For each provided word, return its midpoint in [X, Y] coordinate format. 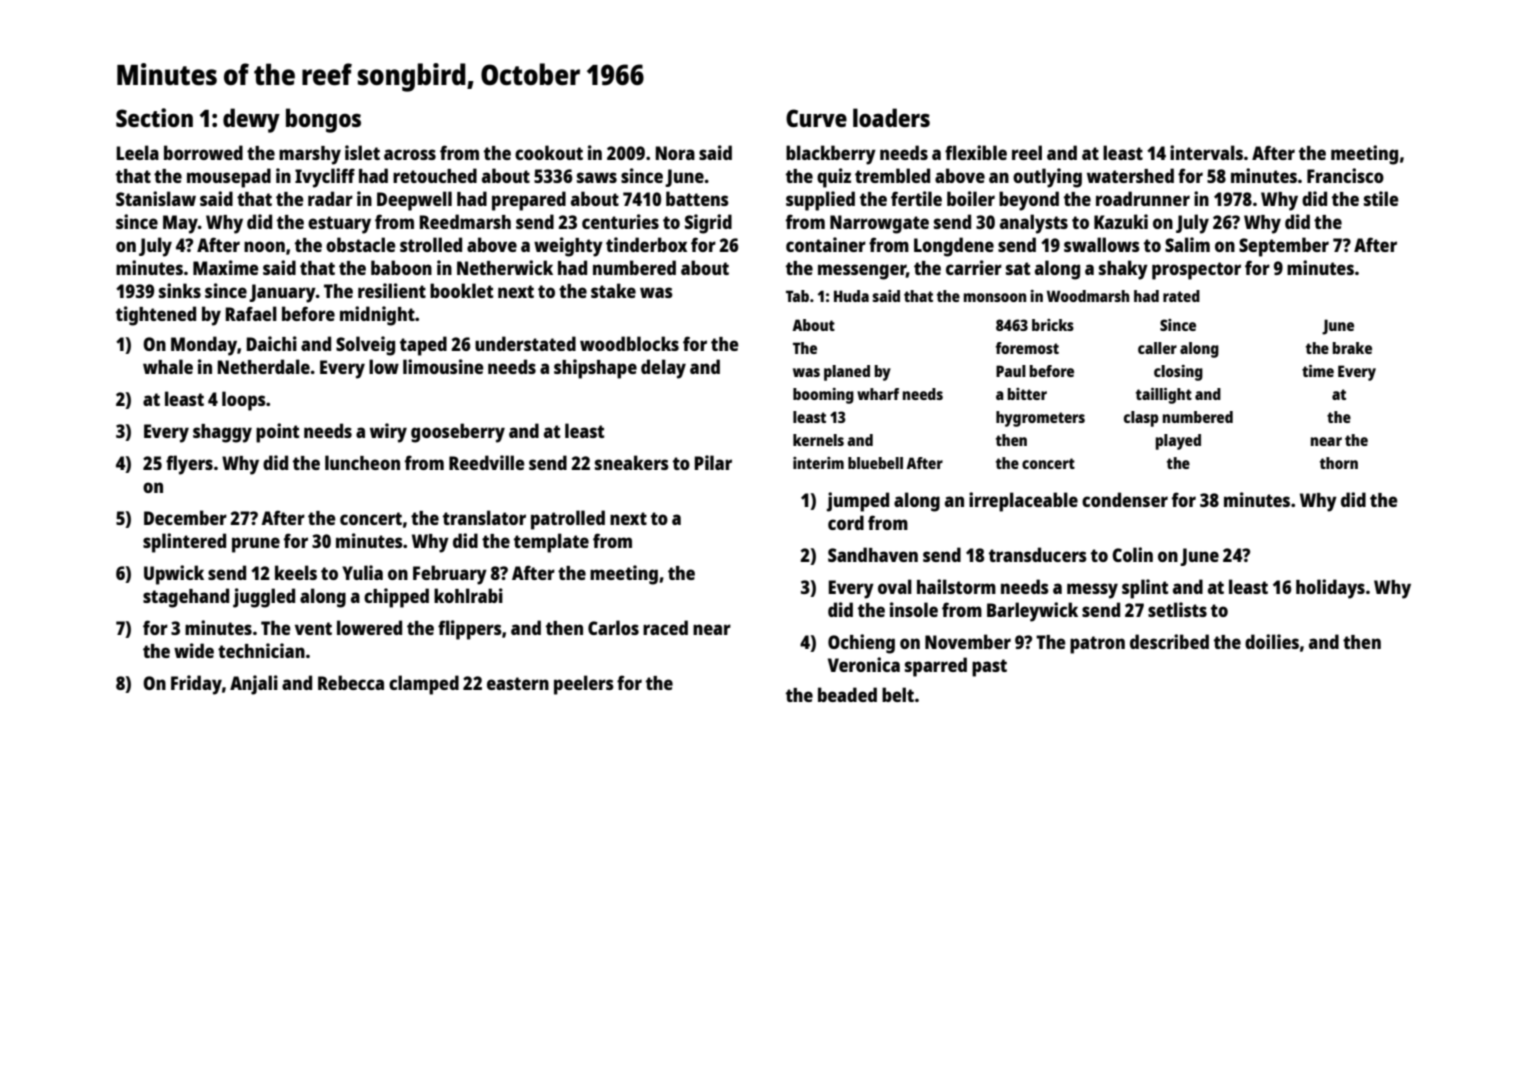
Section [154, 117]
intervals [1206, 152]
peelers [584, 685]
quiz [834, 178]
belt [898, 694]
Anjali [254, 685]
